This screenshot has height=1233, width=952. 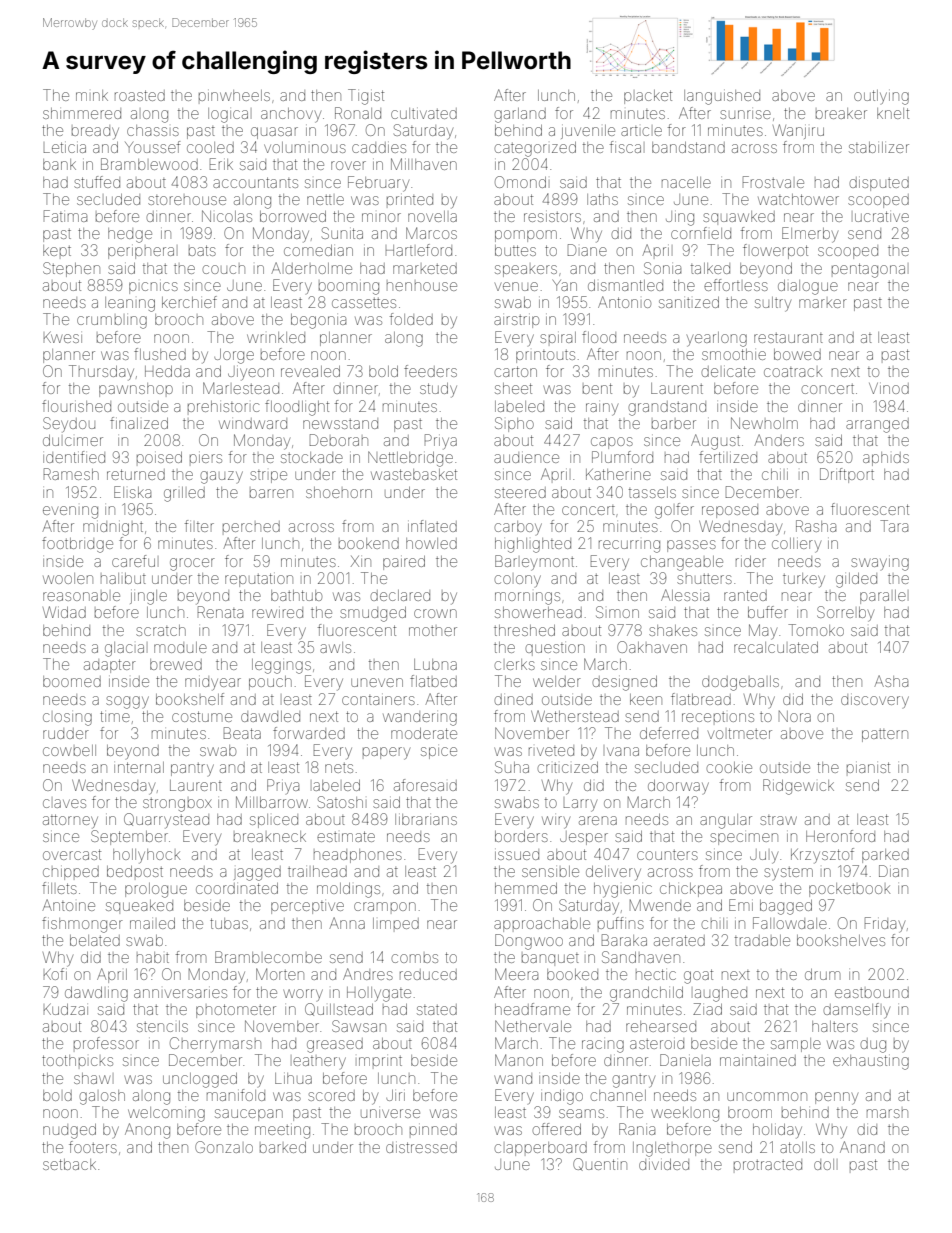 I want to click on barked, so click(x=283, y=1147).
